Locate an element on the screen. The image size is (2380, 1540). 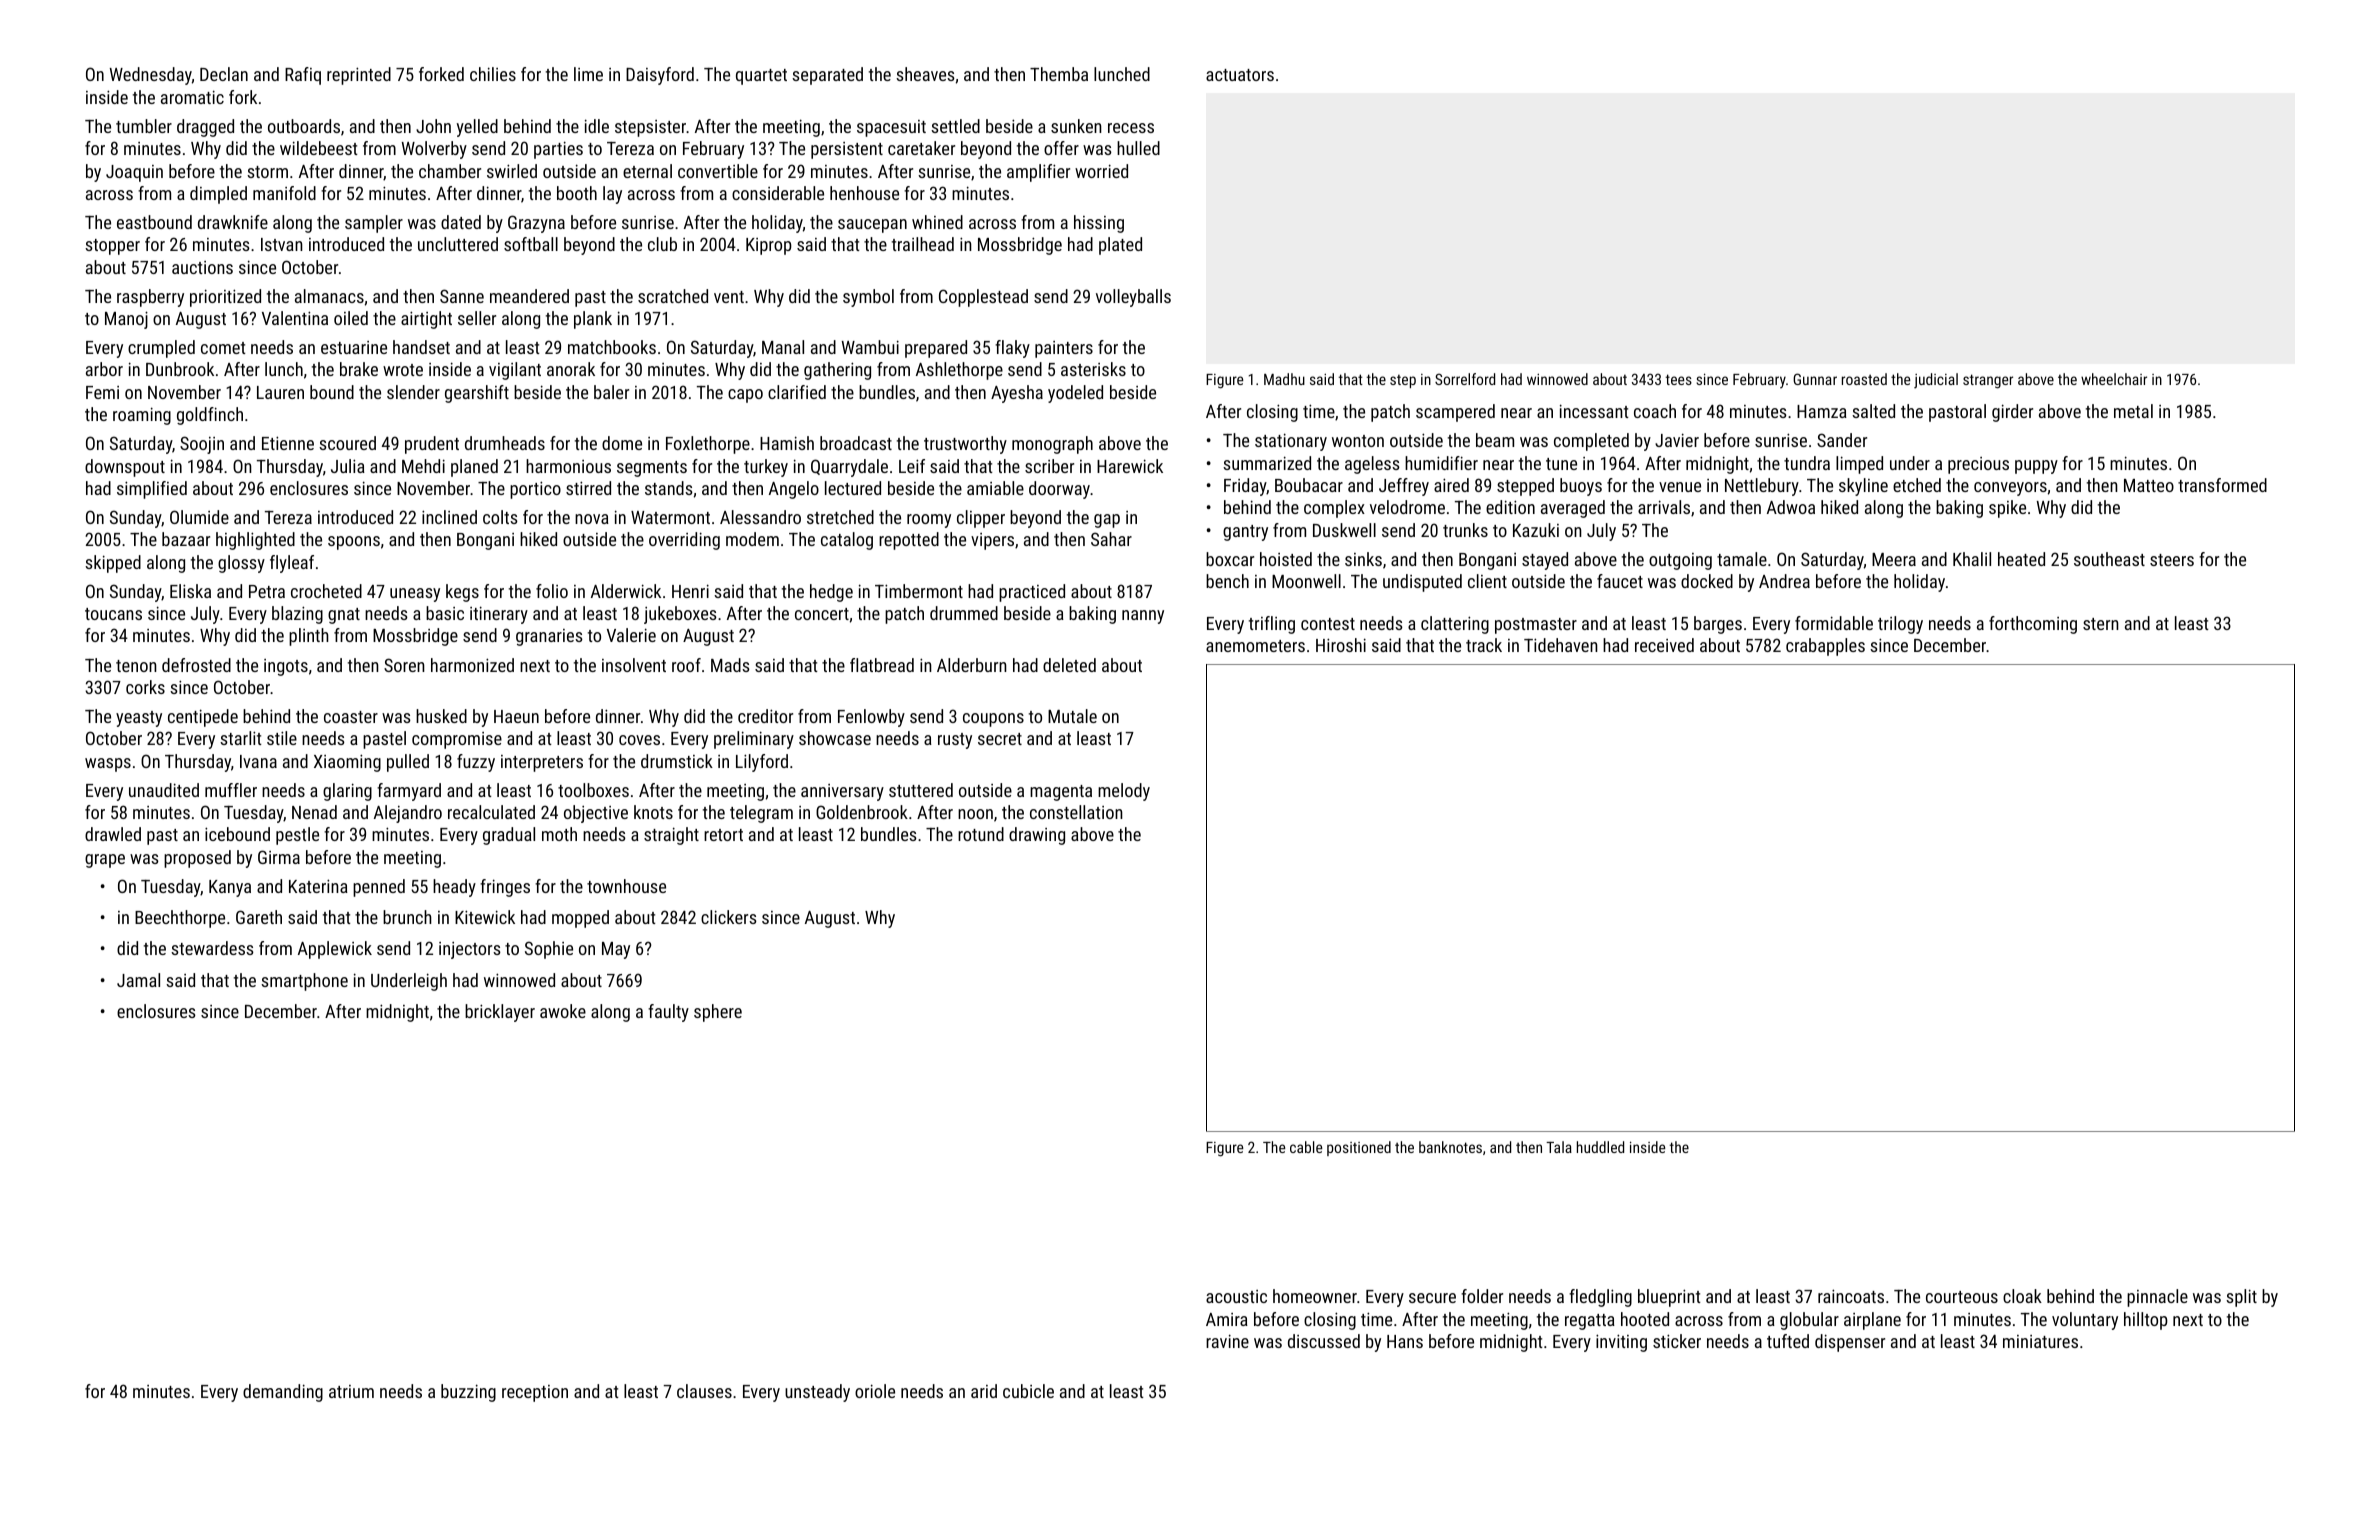
huddled is located at coordinates (1600, 1147).
